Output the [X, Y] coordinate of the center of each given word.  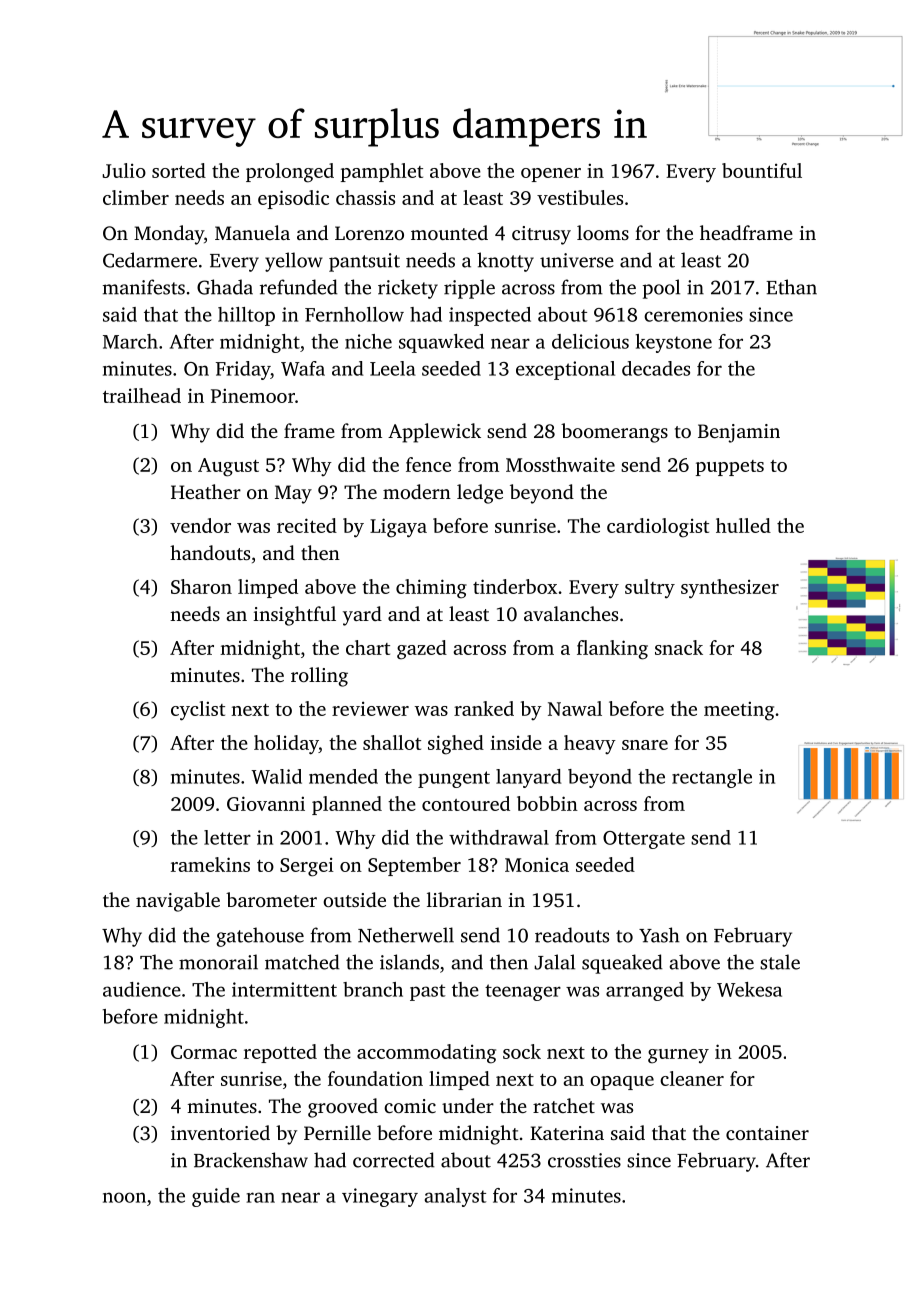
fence [428, 464]
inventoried [220, 1132]
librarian [464, 899]
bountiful [762, 170]
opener [551, 175]
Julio [124, 170]
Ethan [791, 287]
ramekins [210, 864]
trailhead [142, 395]
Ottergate [644, 840]
